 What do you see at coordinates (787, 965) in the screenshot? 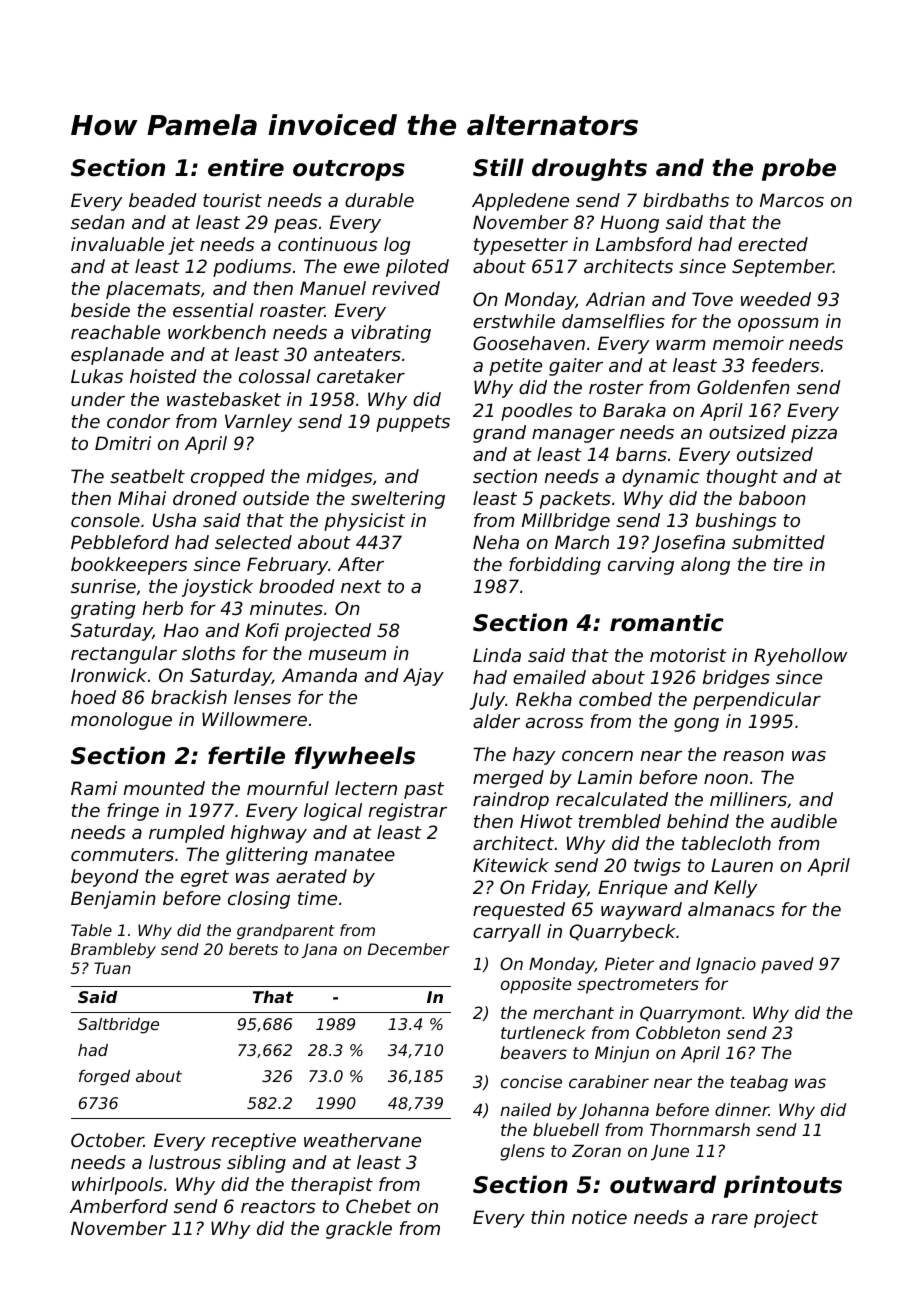
I see `paved` at bounding box center [787, 965].
